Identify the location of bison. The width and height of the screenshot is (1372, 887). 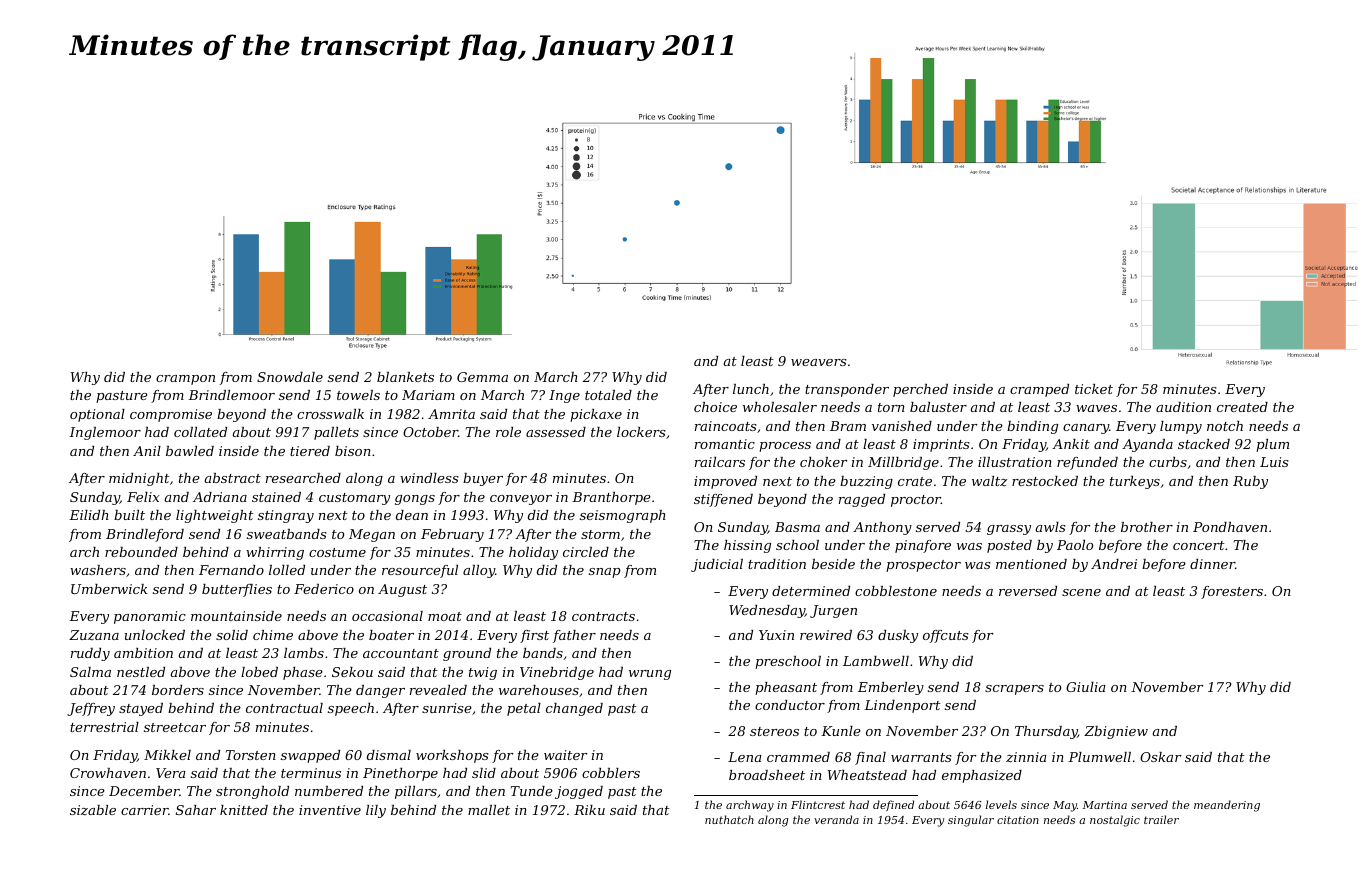
(353, 451).
